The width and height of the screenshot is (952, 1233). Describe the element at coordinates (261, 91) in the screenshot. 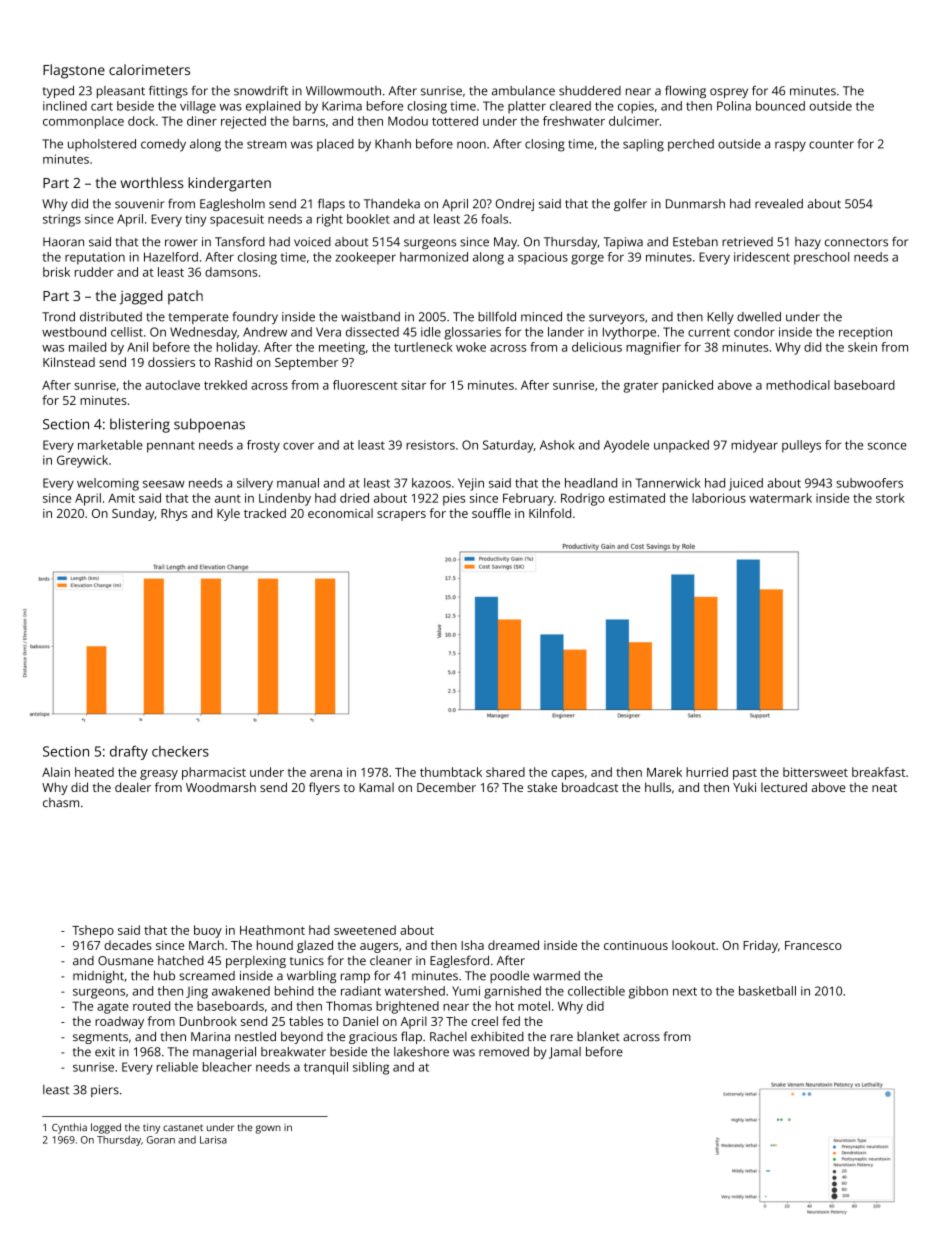

I see `snowdrift` at that location.
